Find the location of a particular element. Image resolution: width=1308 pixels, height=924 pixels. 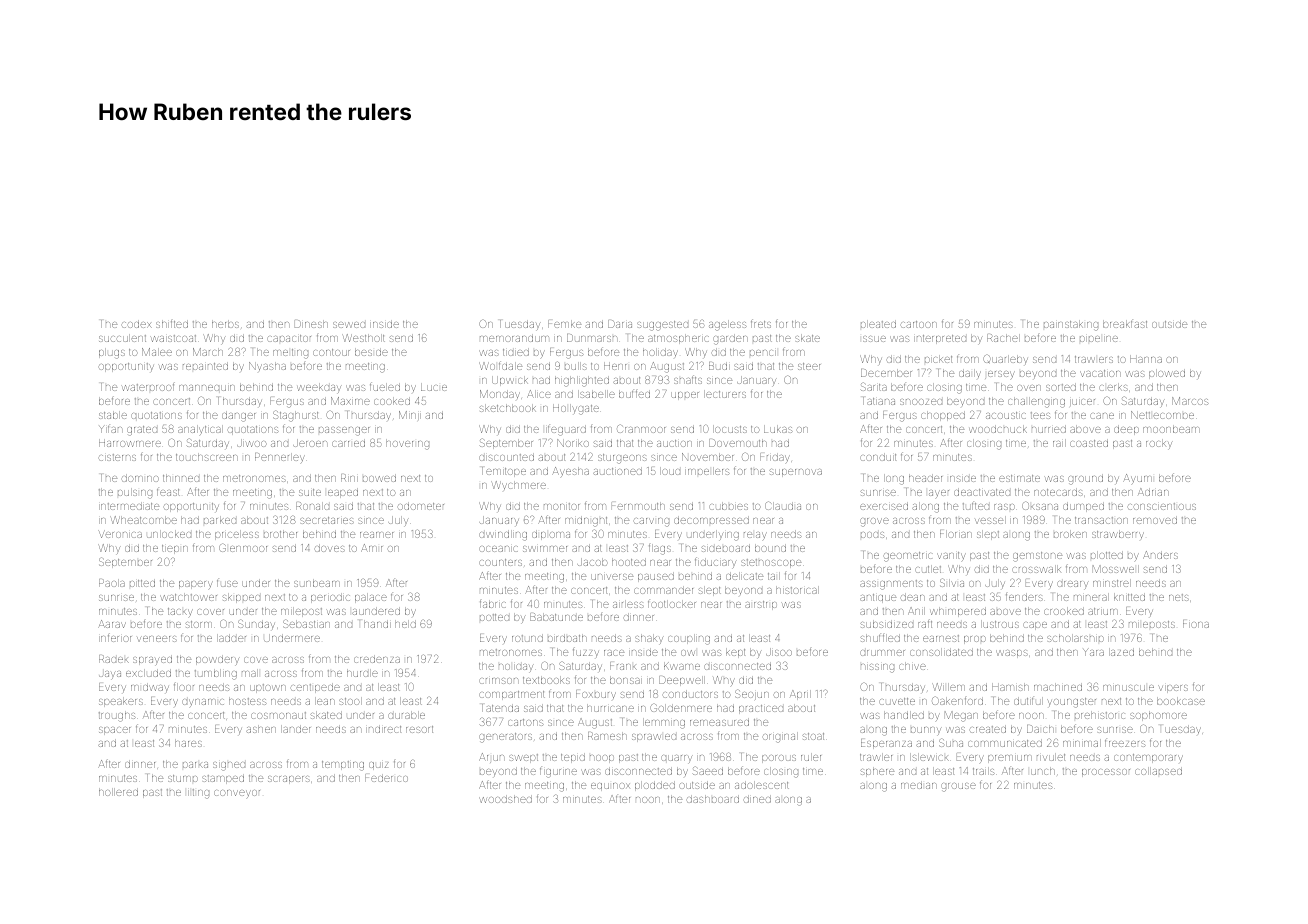

minstrel is located at coordinates (1112, 583).
